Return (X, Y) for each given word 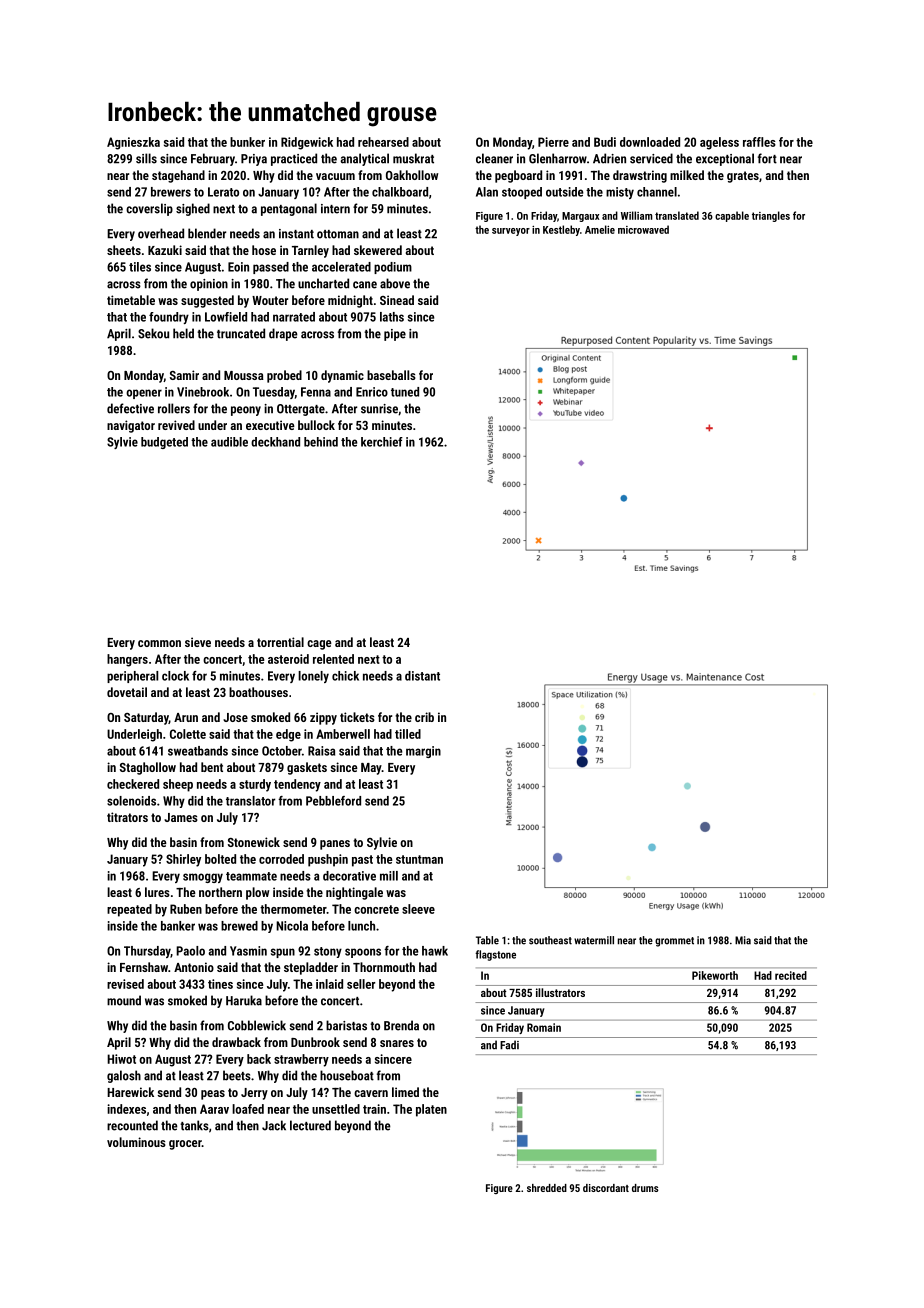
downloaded (650, 142)
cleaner (494, 158)
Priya (254, 160)
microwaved (643, 229)
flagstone (495, 955)
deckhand (275, 442)
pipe (395, 335)
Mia (743, 940)
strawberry (301, 1060)
